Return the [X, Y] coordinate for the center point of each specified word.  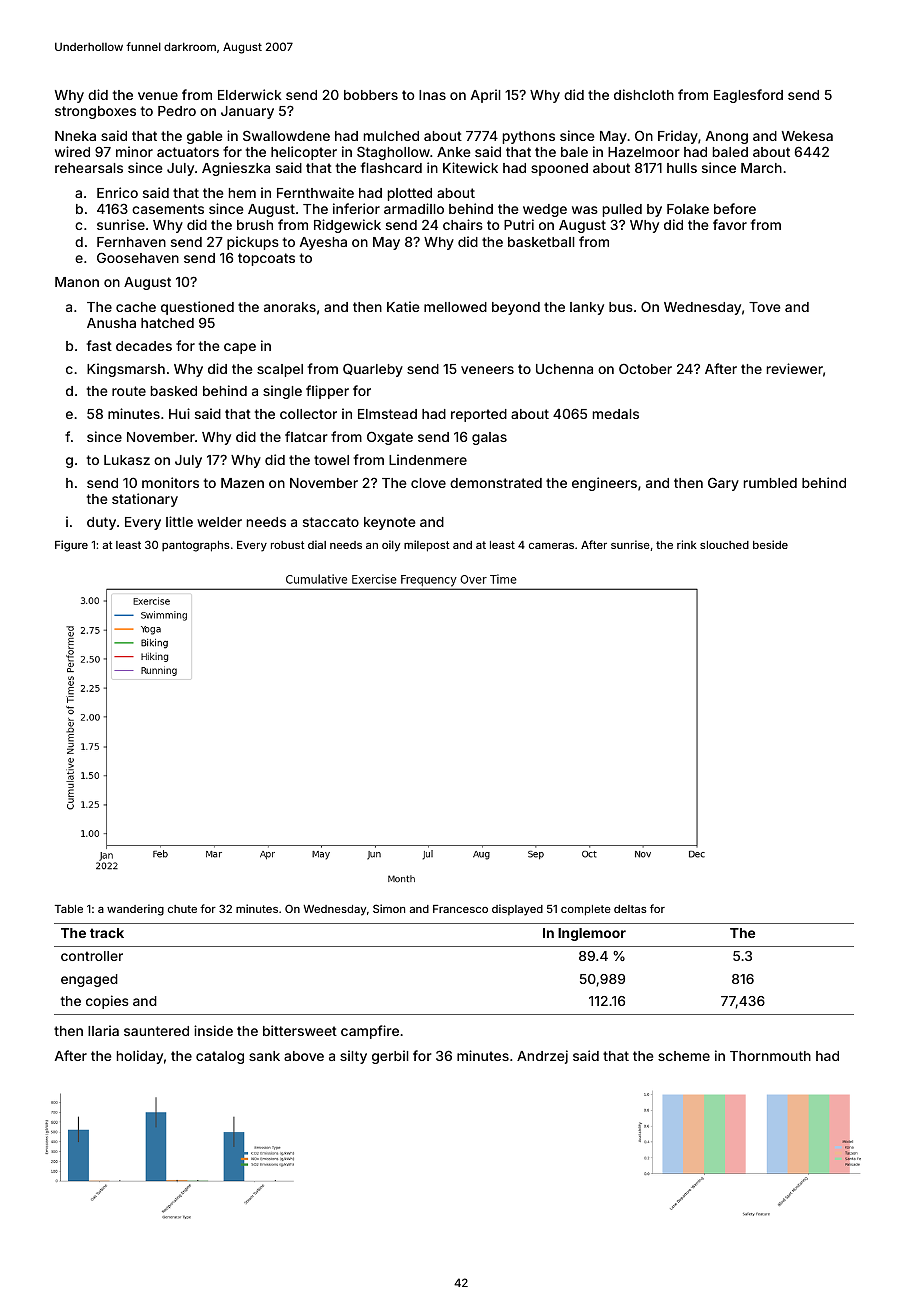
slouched [724, 545]
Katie [403, 306]
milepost [427, 546]
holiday [140, 1057]
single [282, 392]
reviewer [795, 368]
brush [255, 225]
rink [687, 544]
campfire [370, 1032]
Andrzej [542, 1057]
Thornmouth [770, 1056]
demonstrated [496, 483]
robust [288, 545]
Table [69, 909]
